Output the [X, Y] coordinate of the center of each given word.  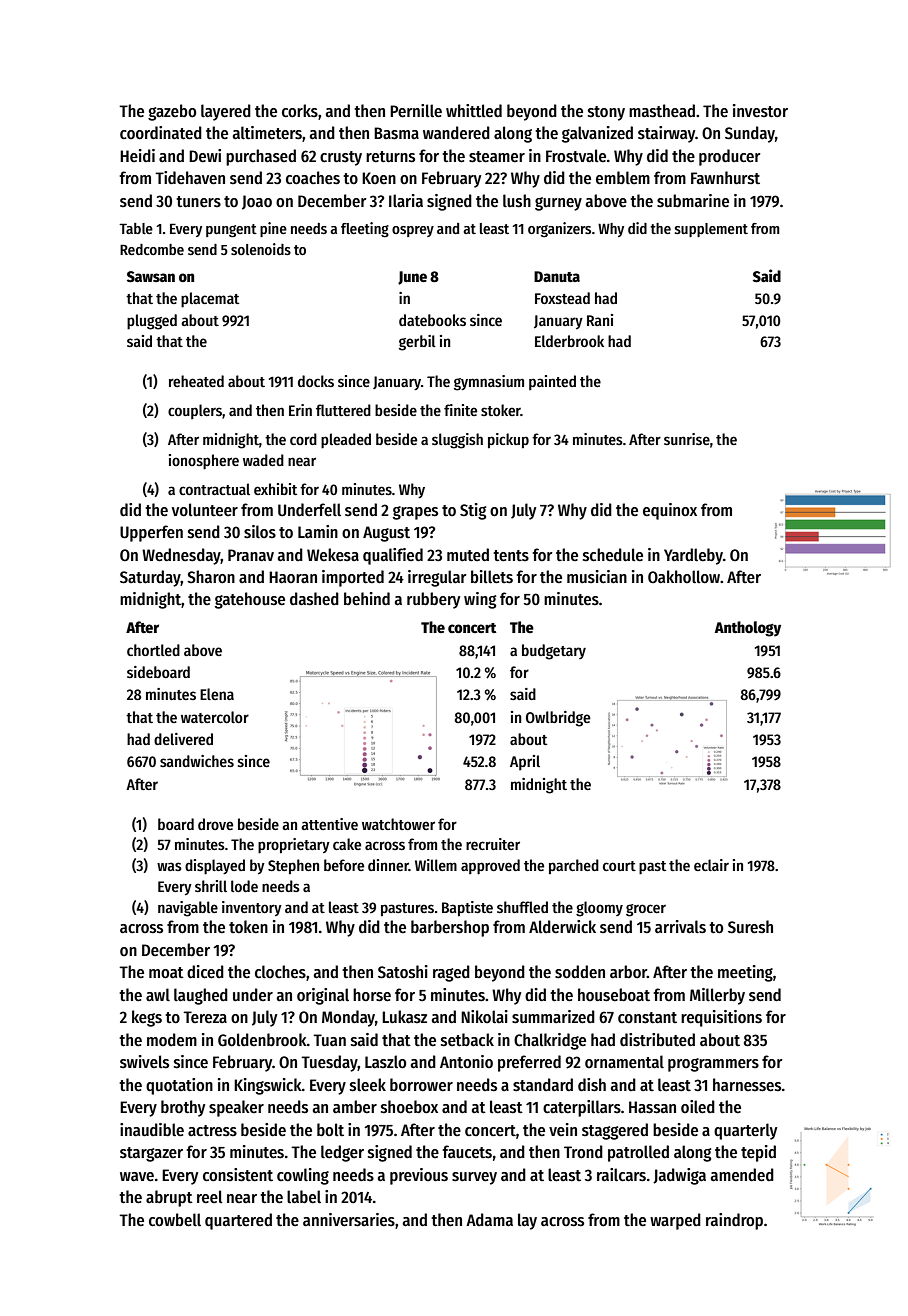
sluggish [457, 441]
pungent [231, 231]
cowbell [175, 1220]
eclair [711, 865]
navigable [188, 909]
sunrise [687, 439]
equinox [670, 511]
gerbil [417, 343]
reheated [196, 381]
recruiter [493, 844]
